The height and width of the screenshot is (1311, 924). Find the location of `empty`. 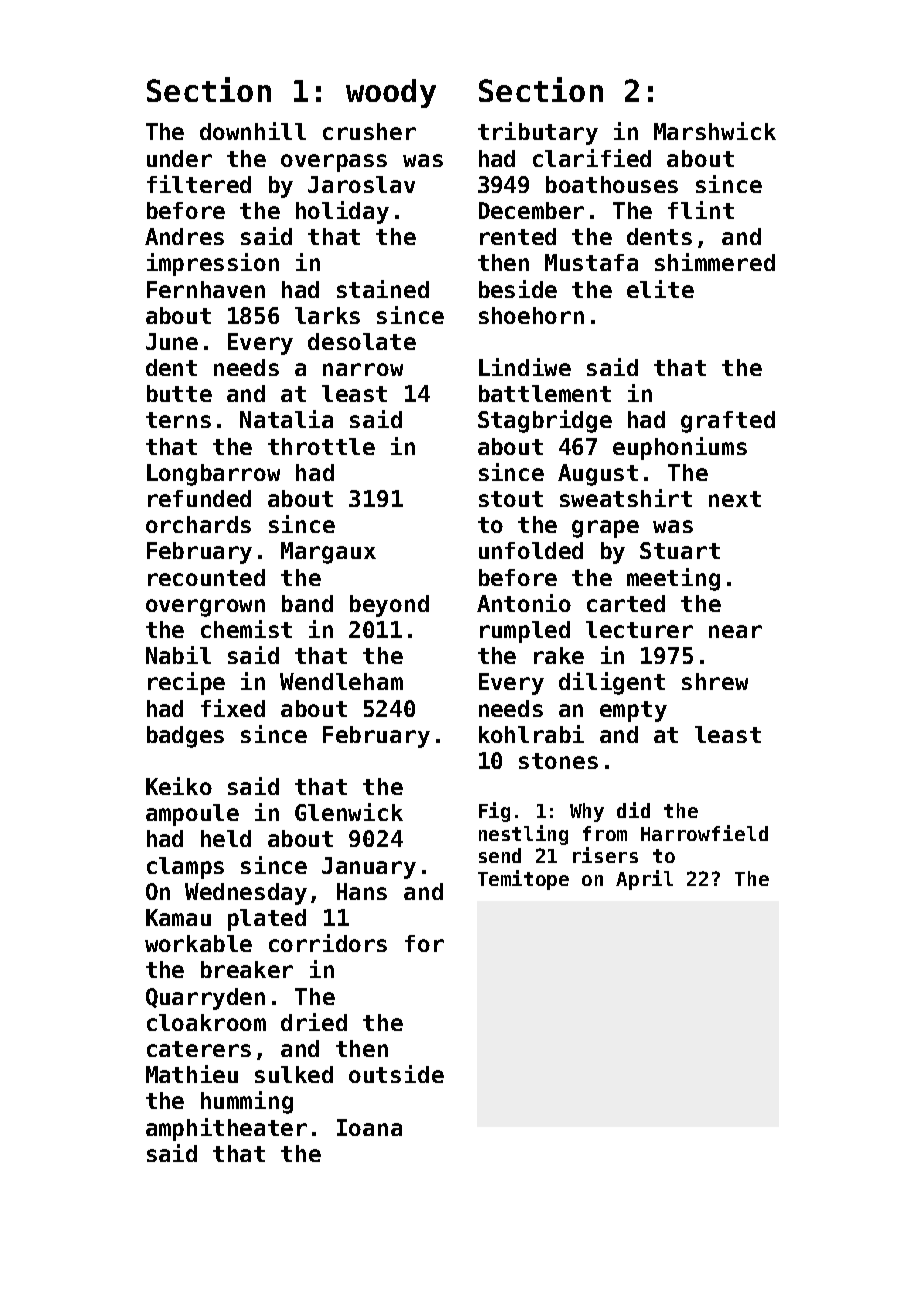

empty is located at coordinates (633, 711).
